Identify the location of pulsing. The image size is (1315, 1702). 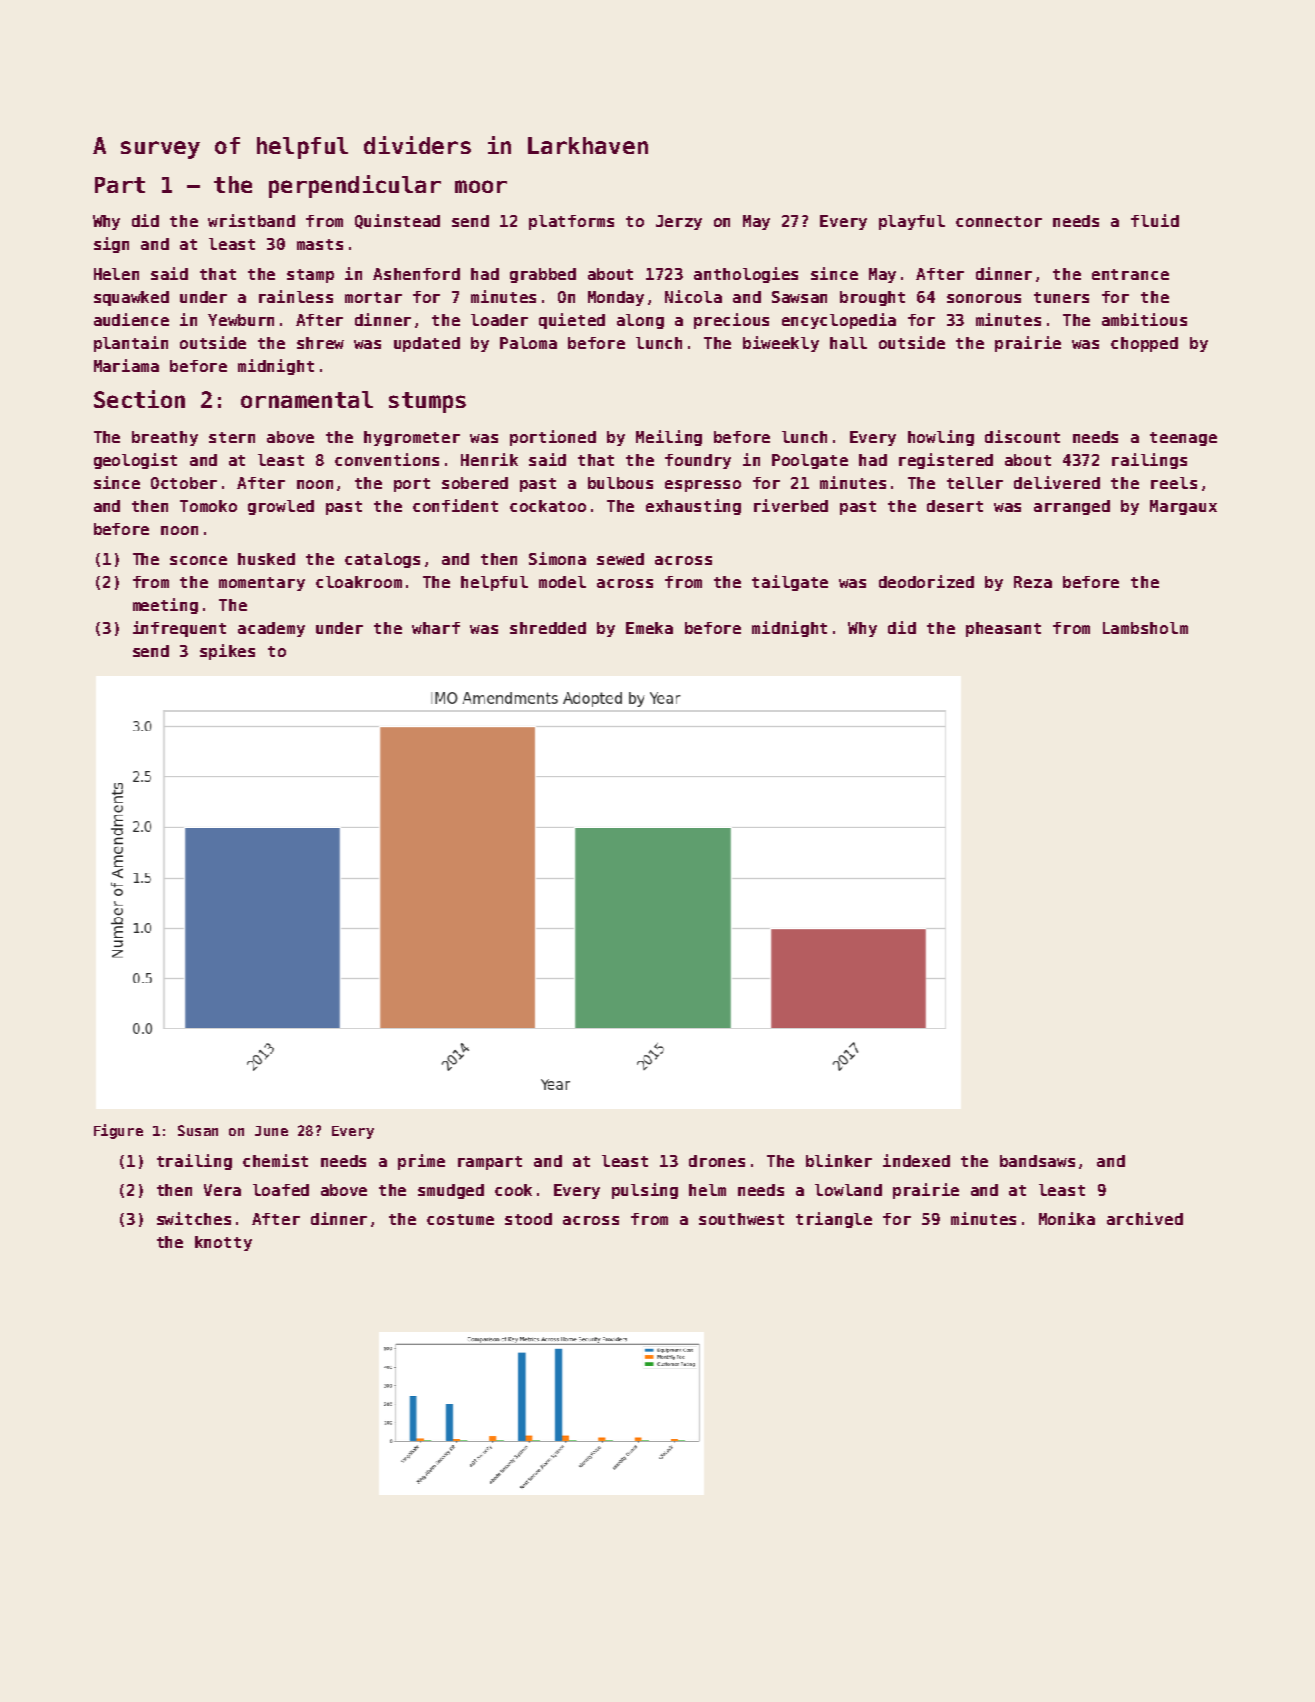
(645, 1191).
